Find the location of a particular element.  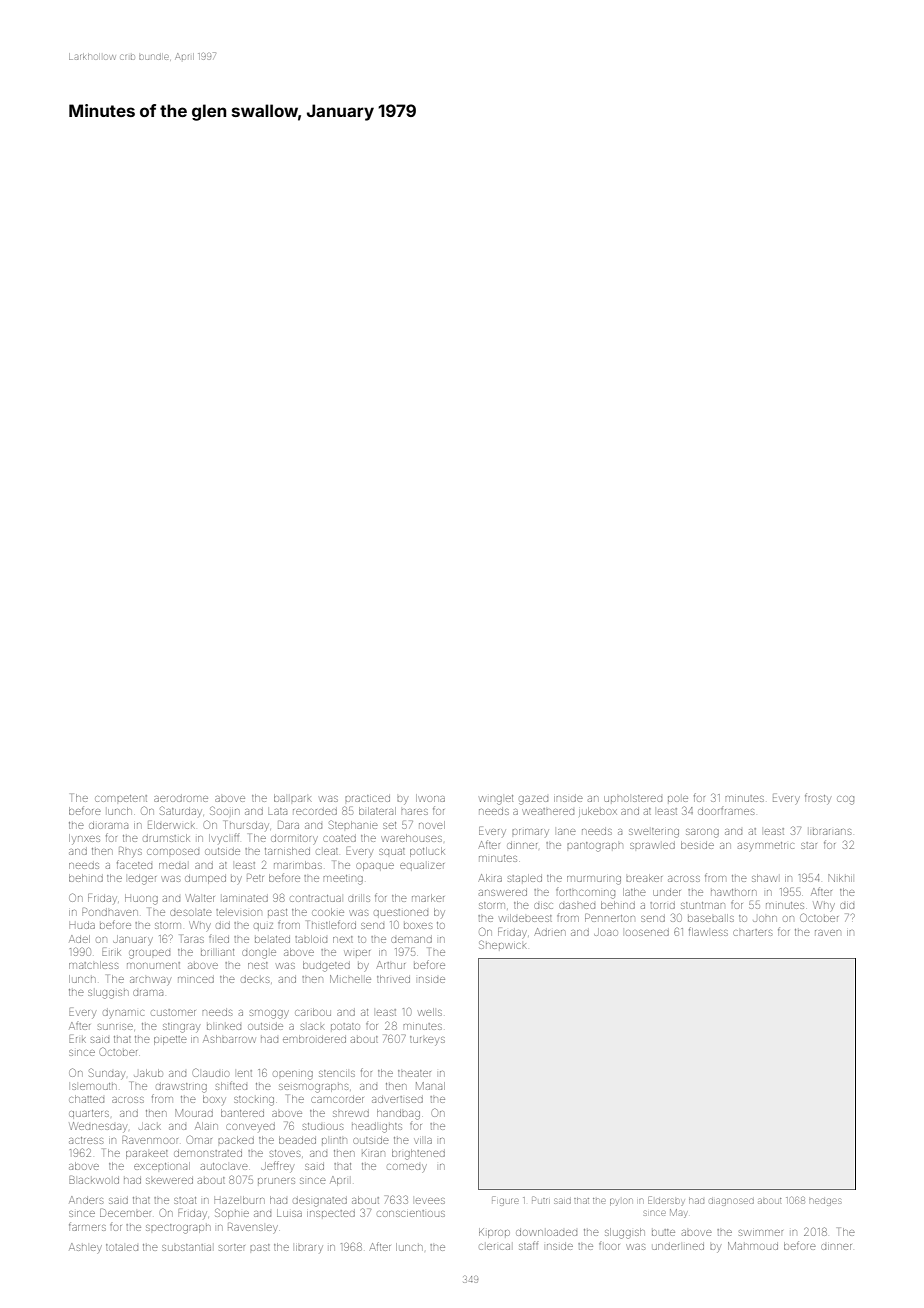

diagnosed is located at coordinates (731, 1202).
